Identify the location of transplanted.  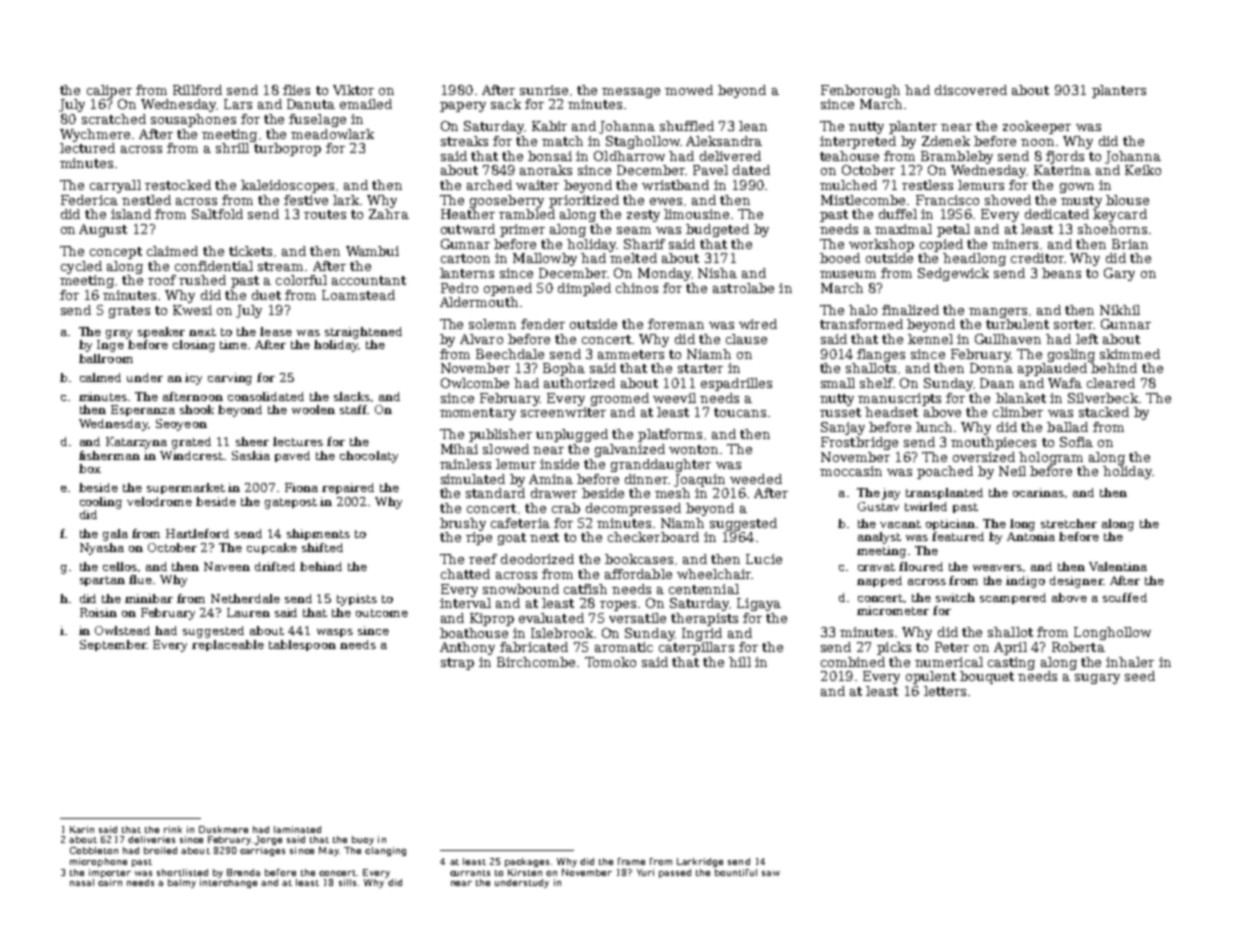
(944, 493).
